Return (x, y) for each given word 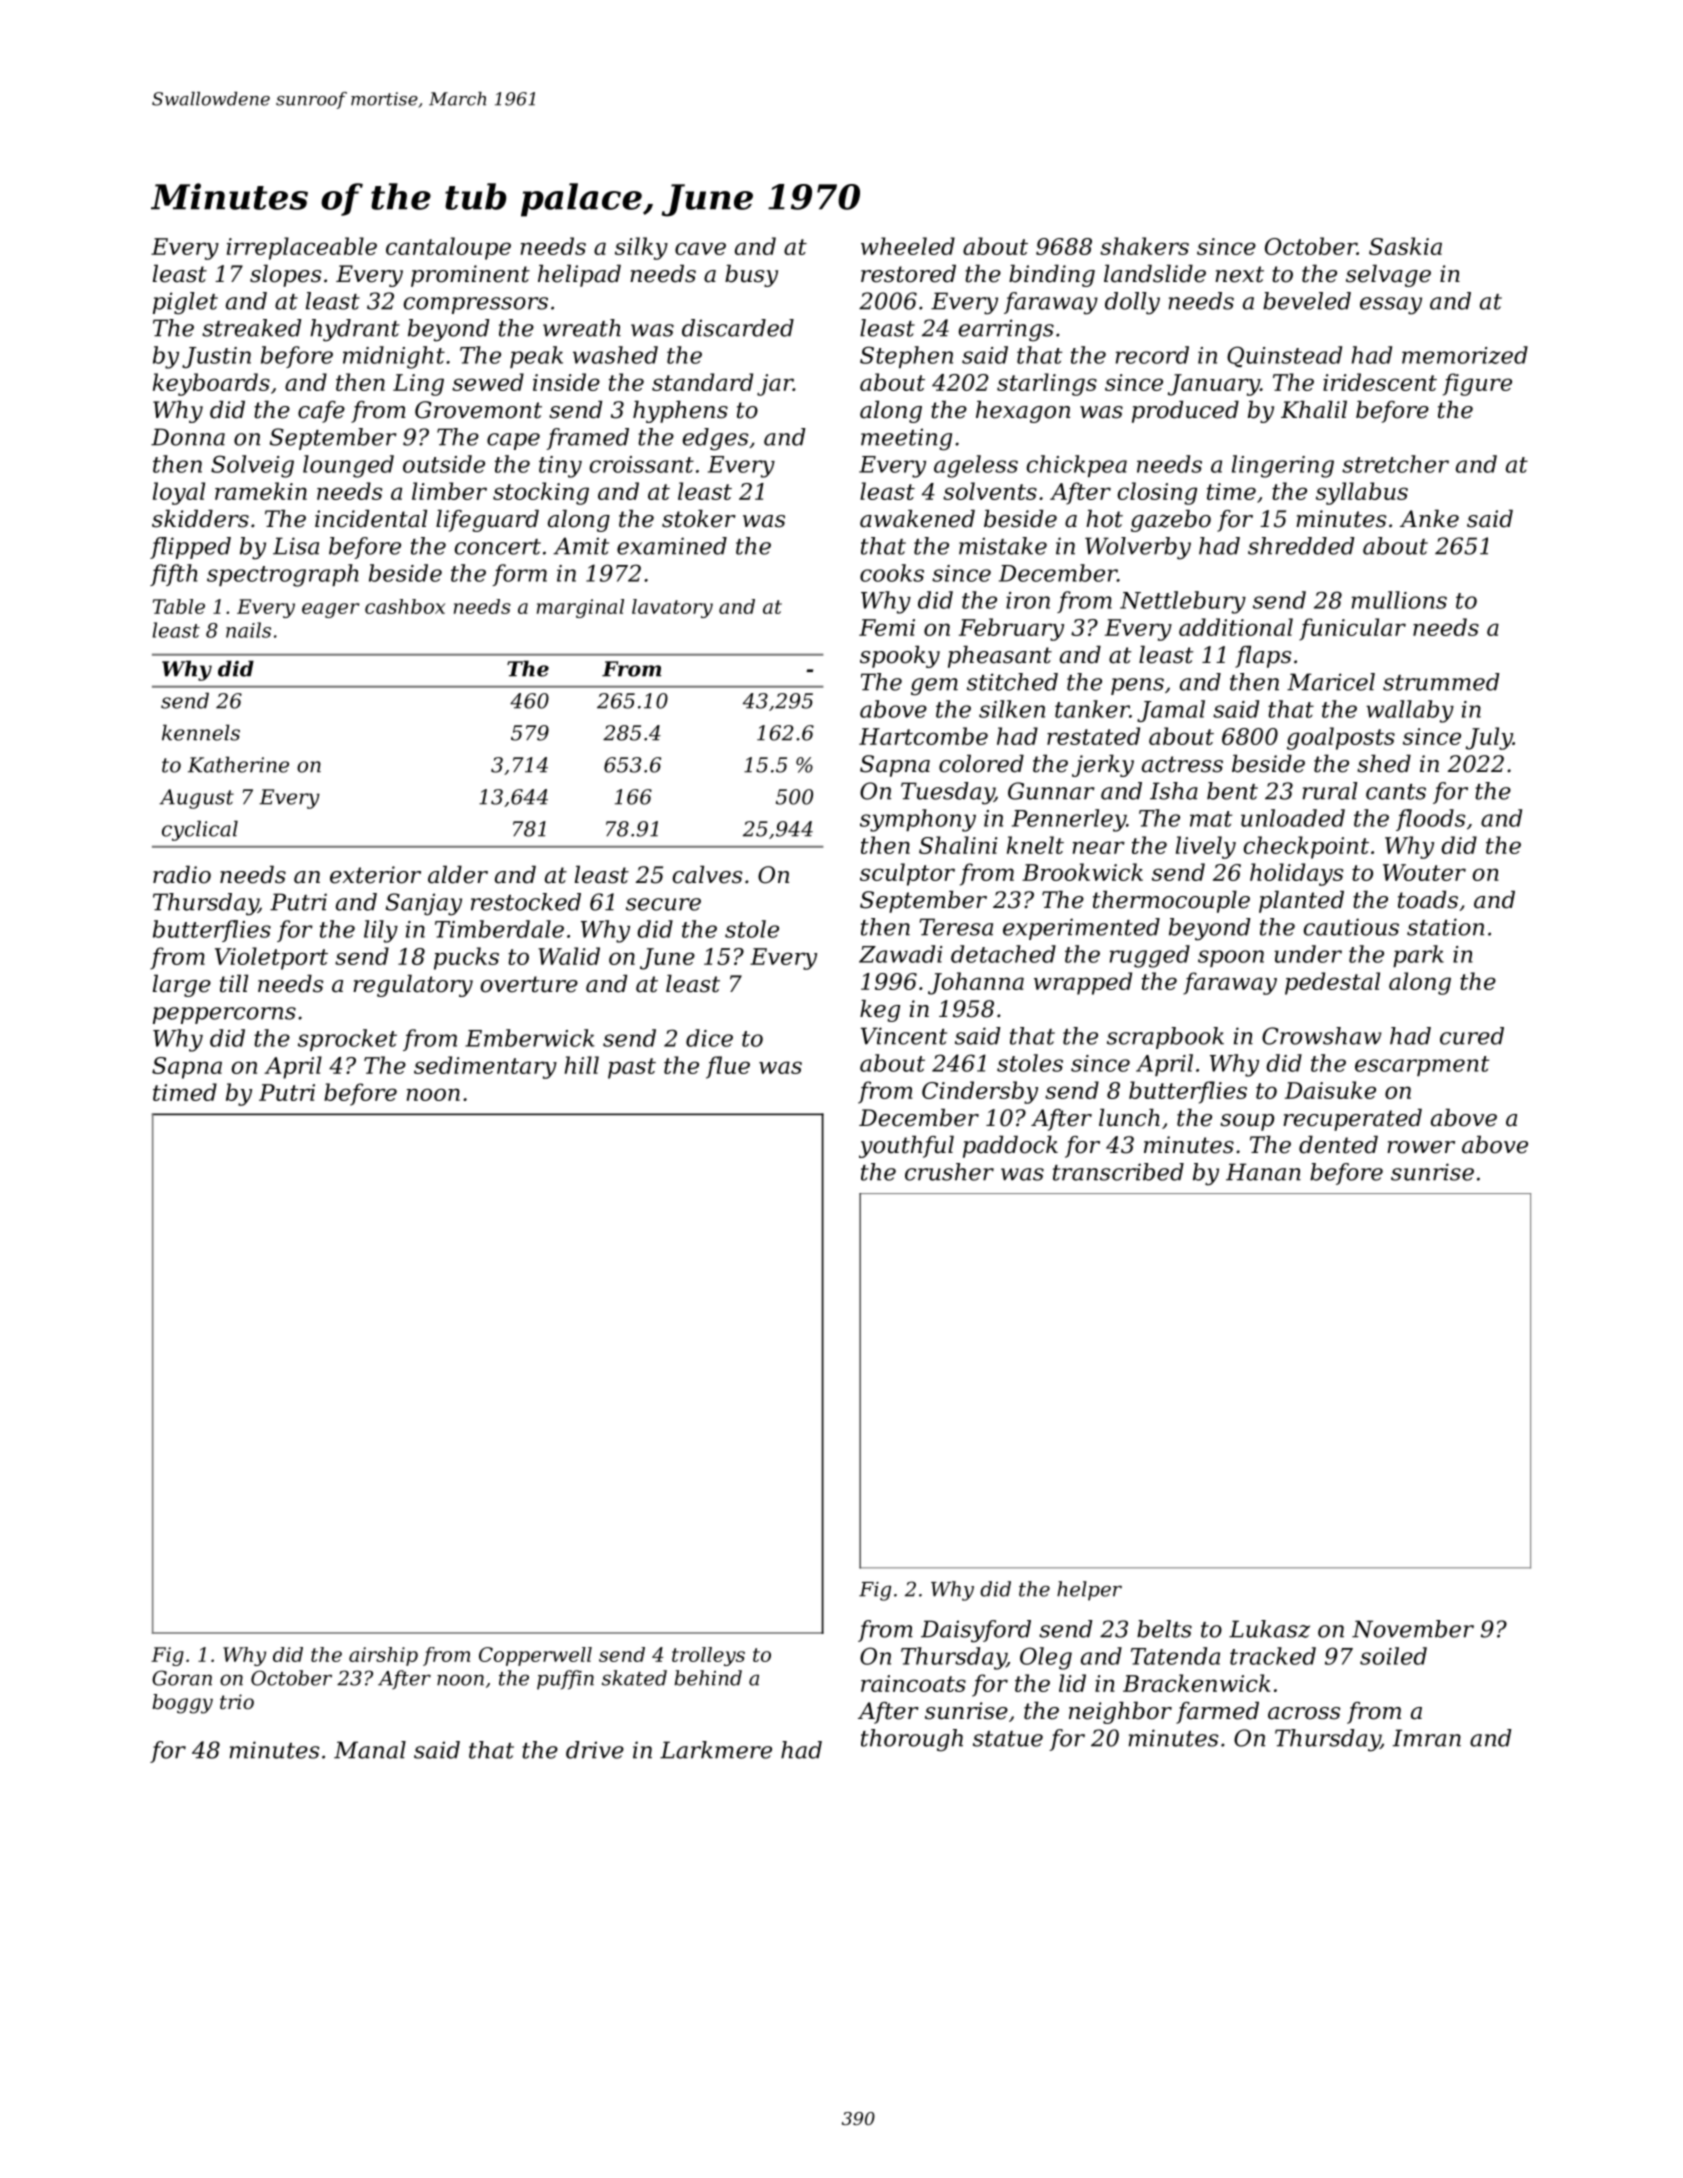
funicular (1352, 629)
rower (1421, 1147)
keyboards (211, 384)
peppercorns (224, 1015)
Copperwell (535, 1656)
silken (1012, 709)
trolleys (708, 1656)
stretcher (1395, 464)
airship (383, 1656)
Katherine (238, 764)
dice (709, 1038)
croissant (642, 464)
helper (1089, 1591)
